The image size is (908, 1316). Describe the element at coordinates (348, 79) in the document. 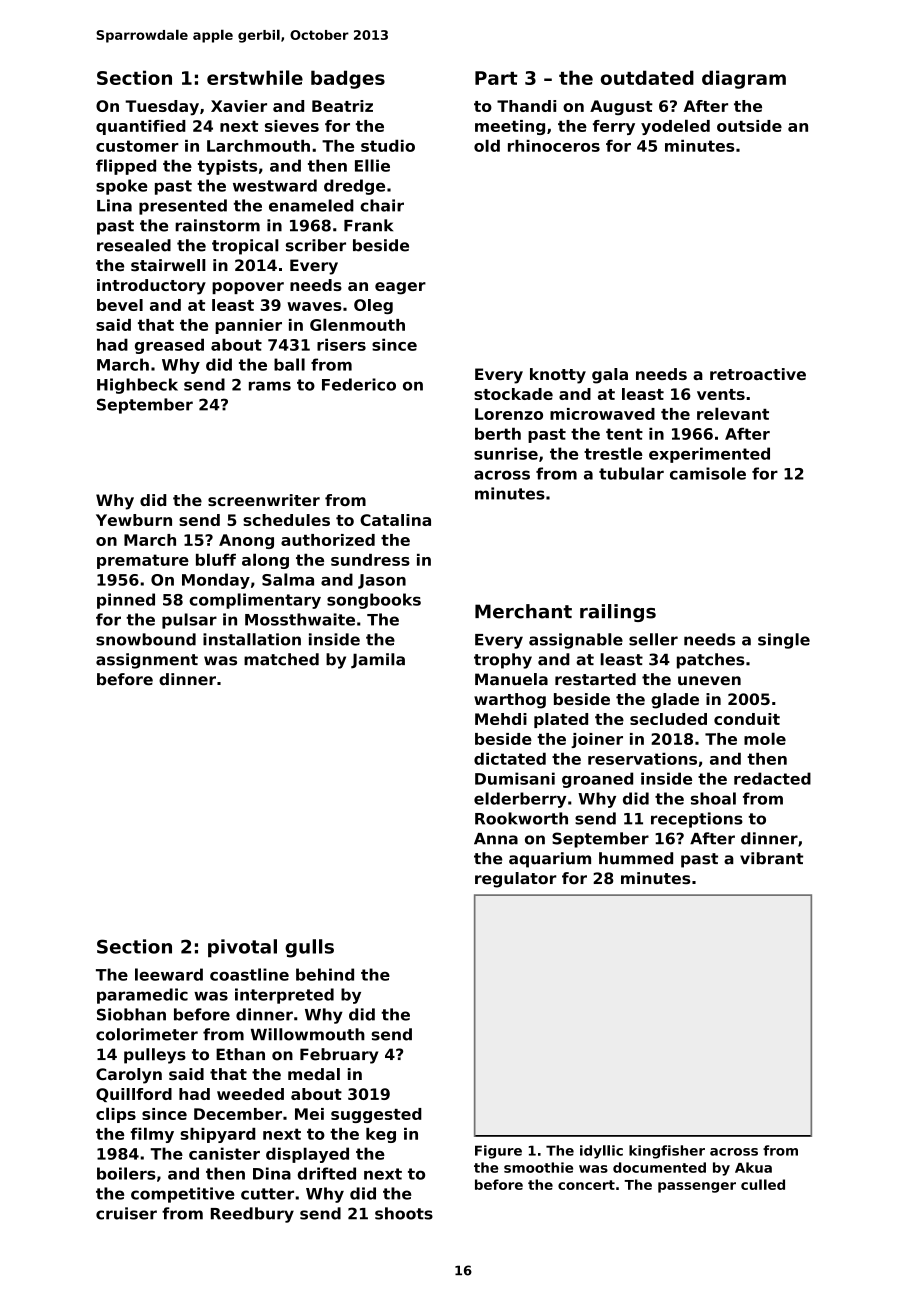

I see `badges` at that location.
